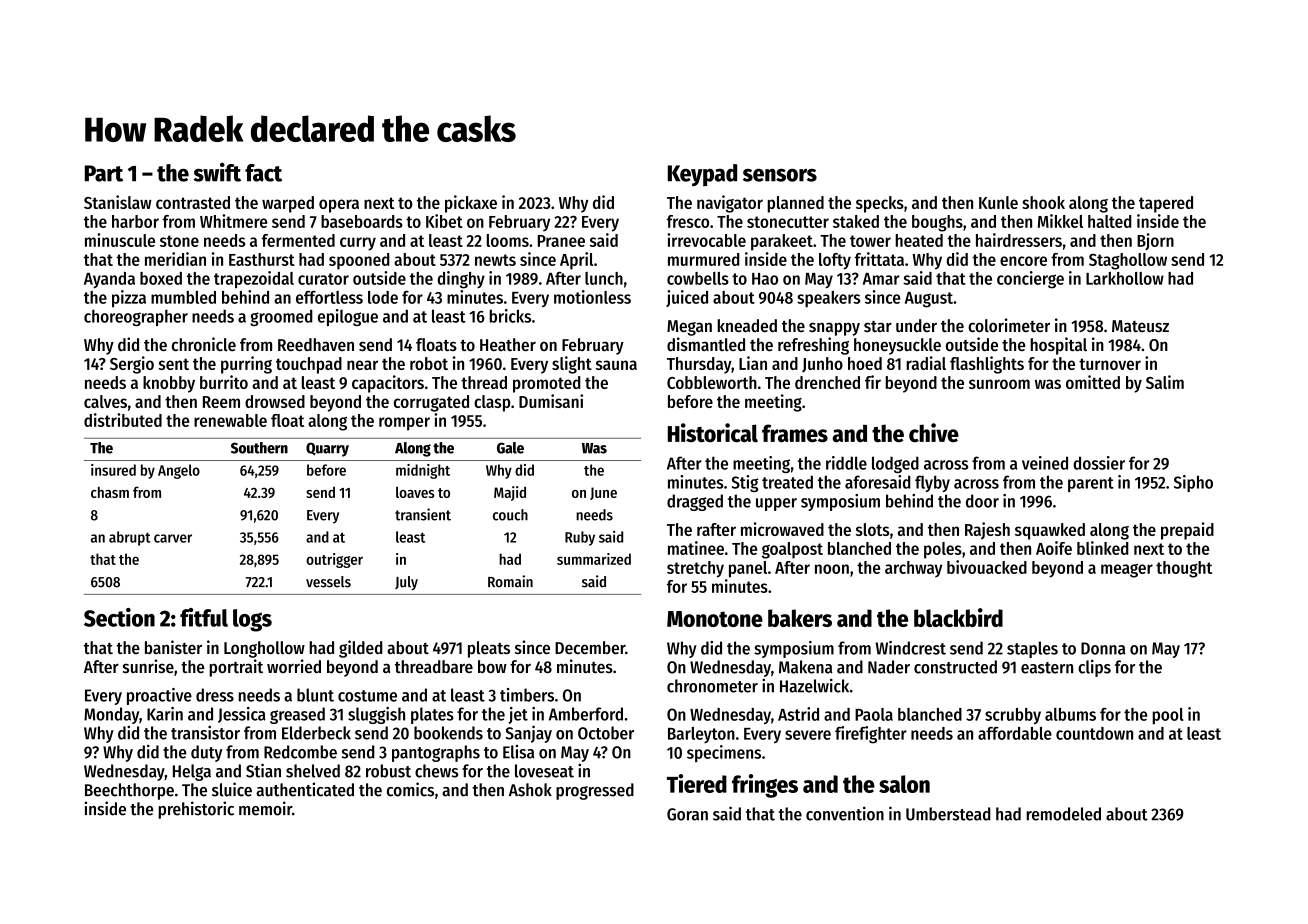 The image size is (1308, 924). Describe the element at coordinates (687, 814) in the screenshot. I see `Goran` at that location.
